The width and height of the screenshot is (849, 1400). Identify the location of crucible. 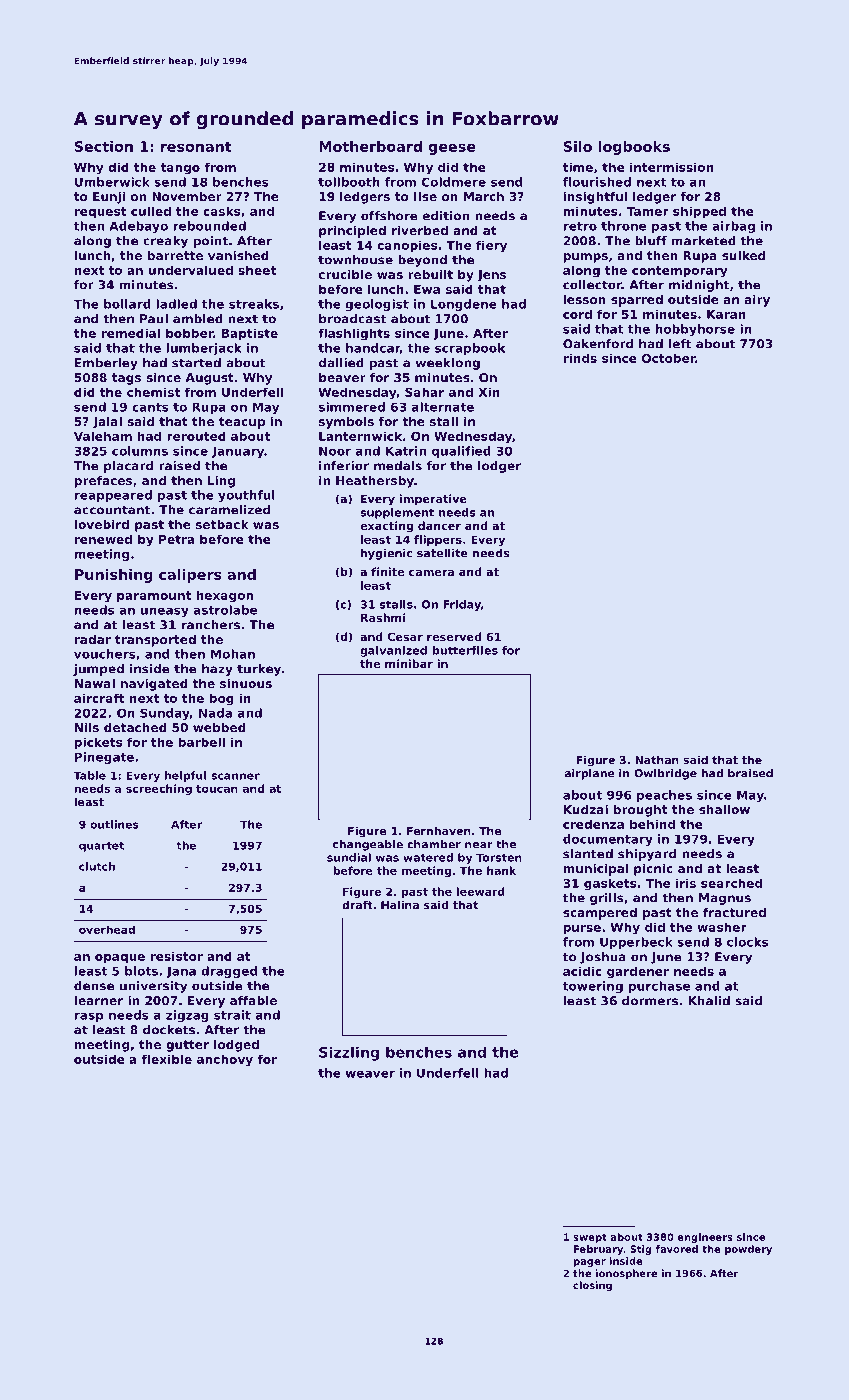
(345, 274).
